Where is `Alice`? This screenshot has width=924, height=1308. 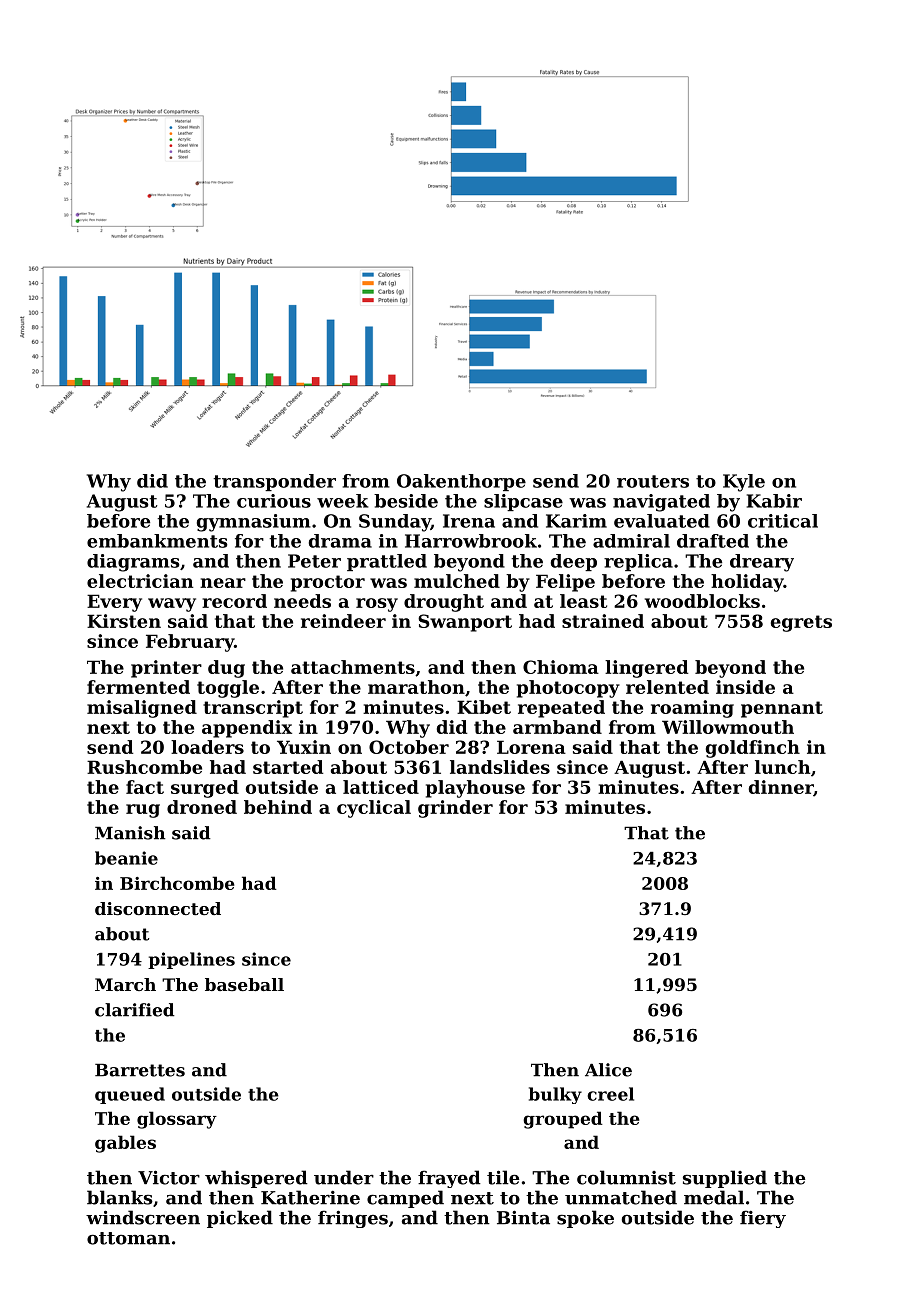 Alice is located at coordinates (608, 1070).
